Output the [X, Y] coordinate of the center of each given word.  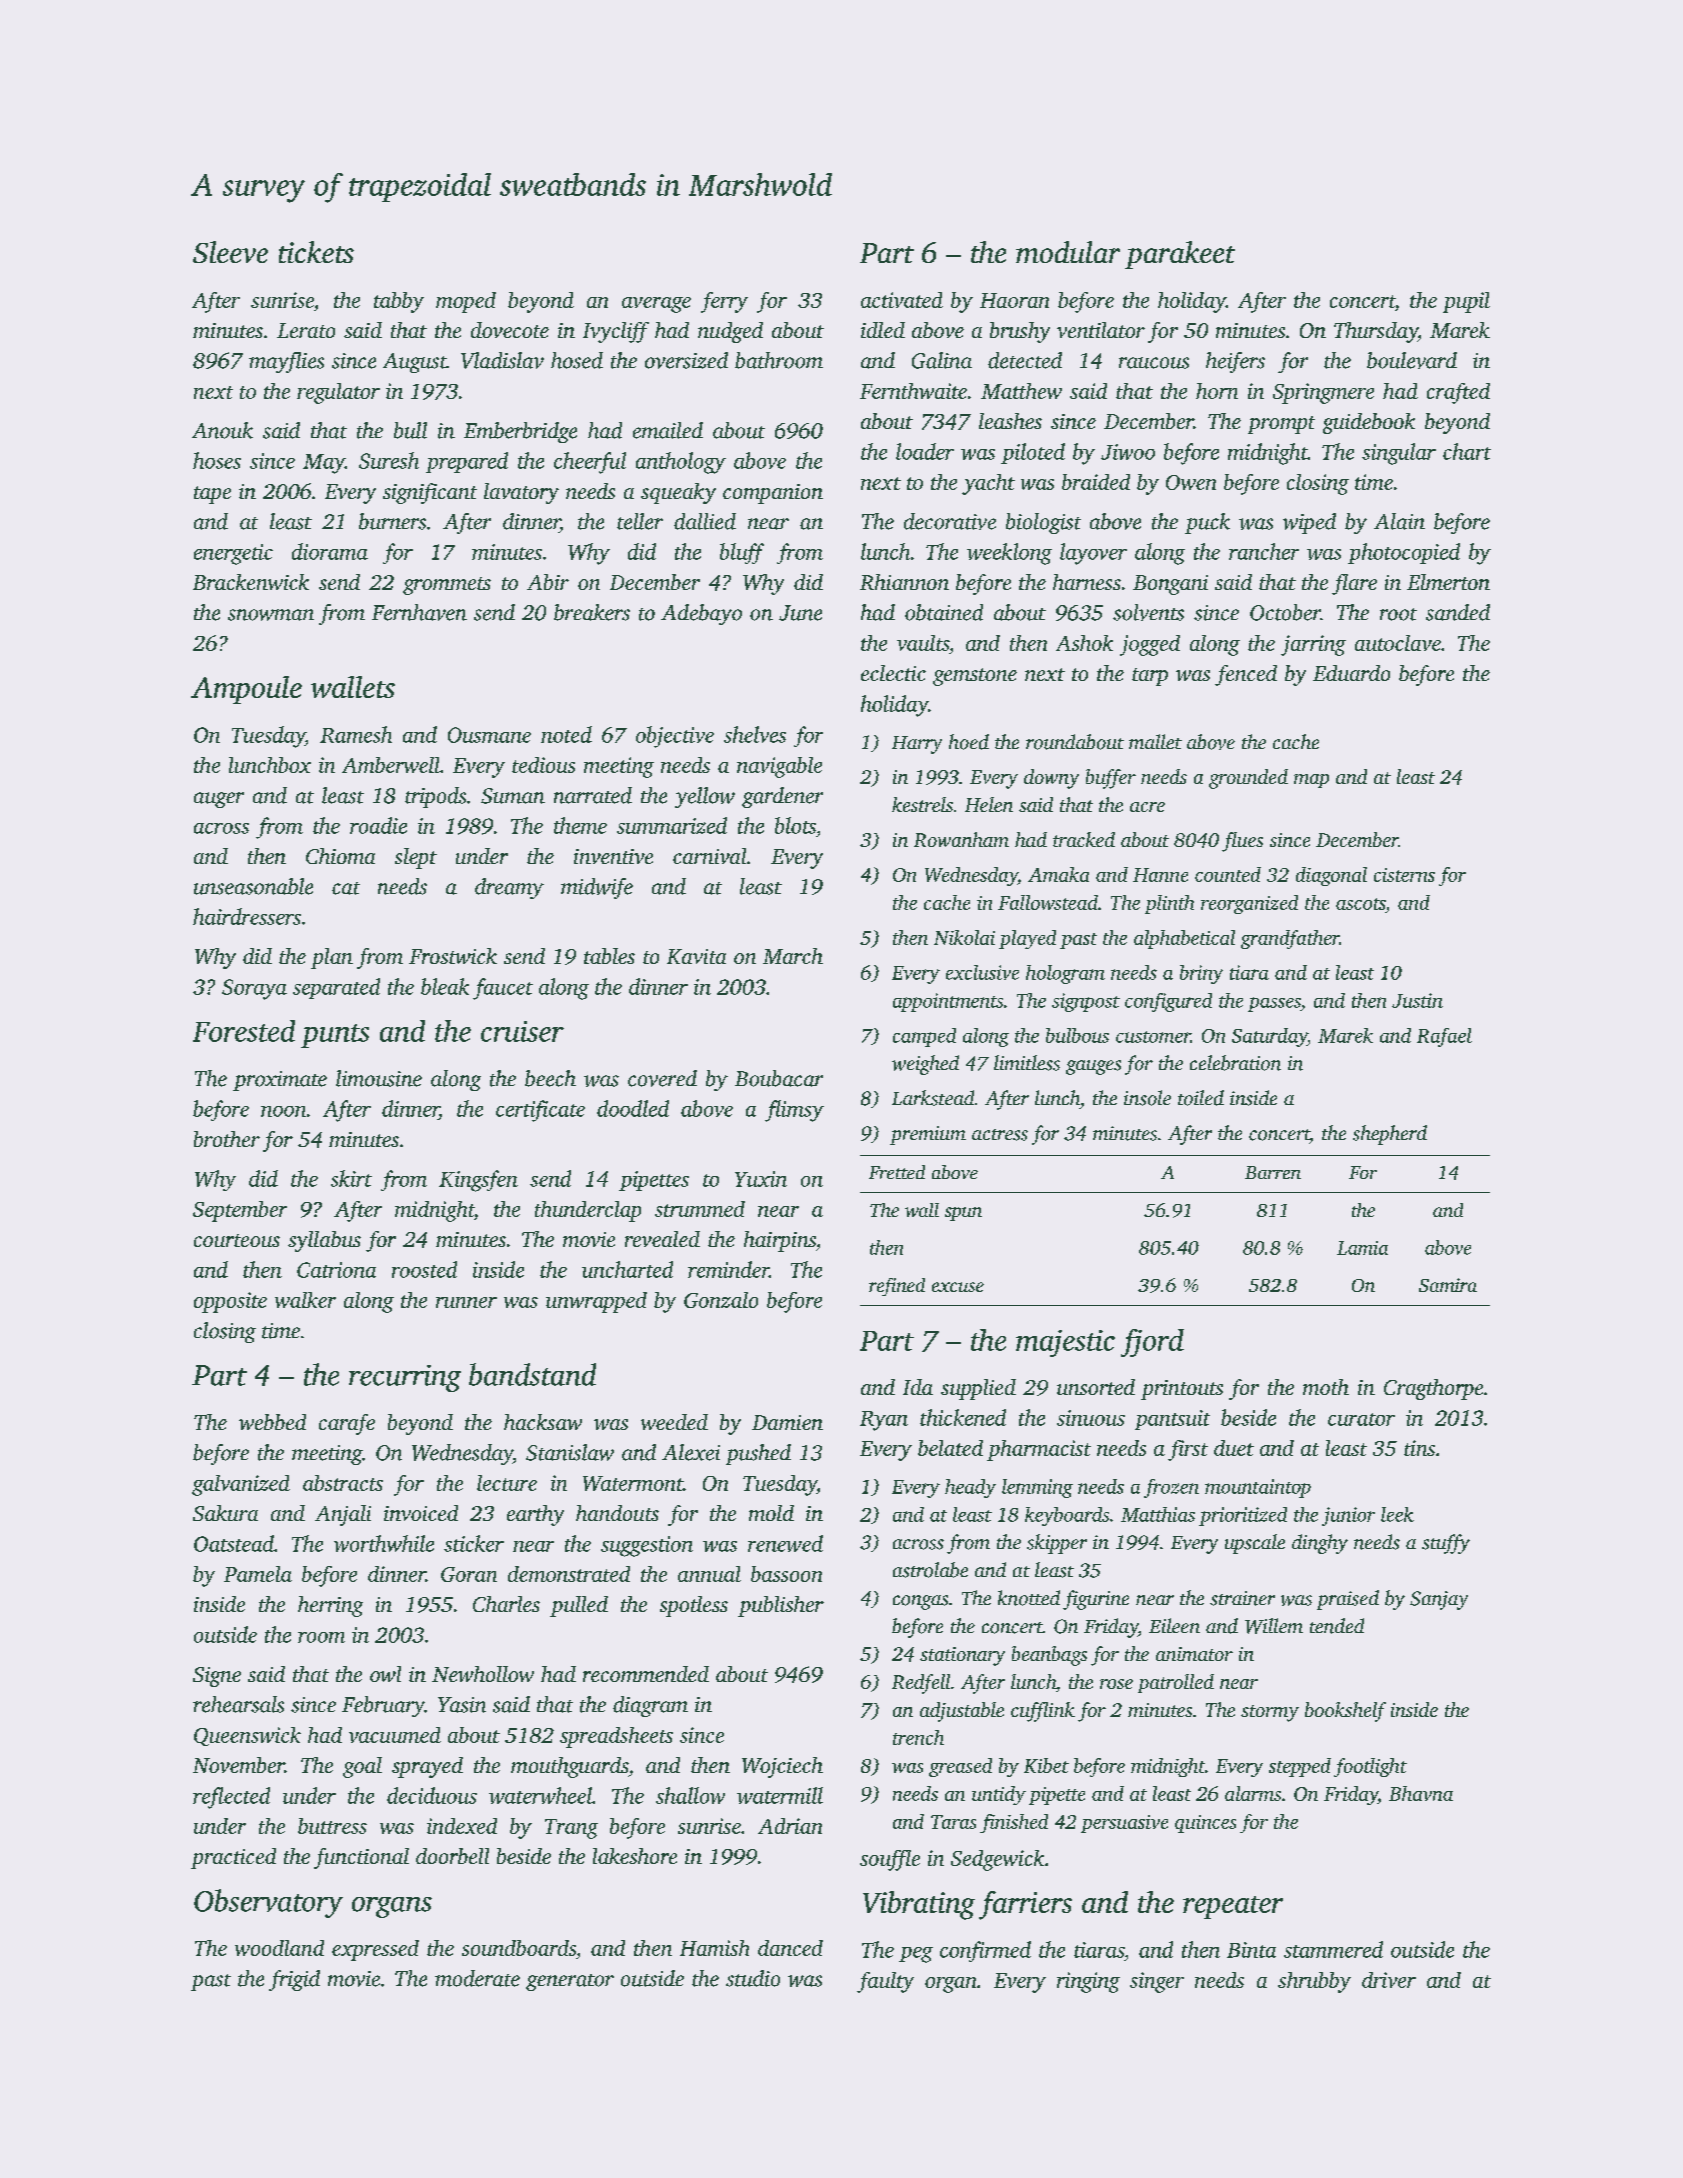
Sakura [225, 1513]
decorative [950, 521]
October [1285, 612]
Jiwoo [1128, 452]
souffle [890, 1860]
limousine [379, 1078]
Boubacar [779, 1078]
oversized [686, 360]
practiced [233, 1858]
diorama [330, 551]
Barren [1273, 1172]
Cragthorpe [1433, 1389]
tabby [399, 302]
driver [1389, 1980]
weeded [674, 1422]
